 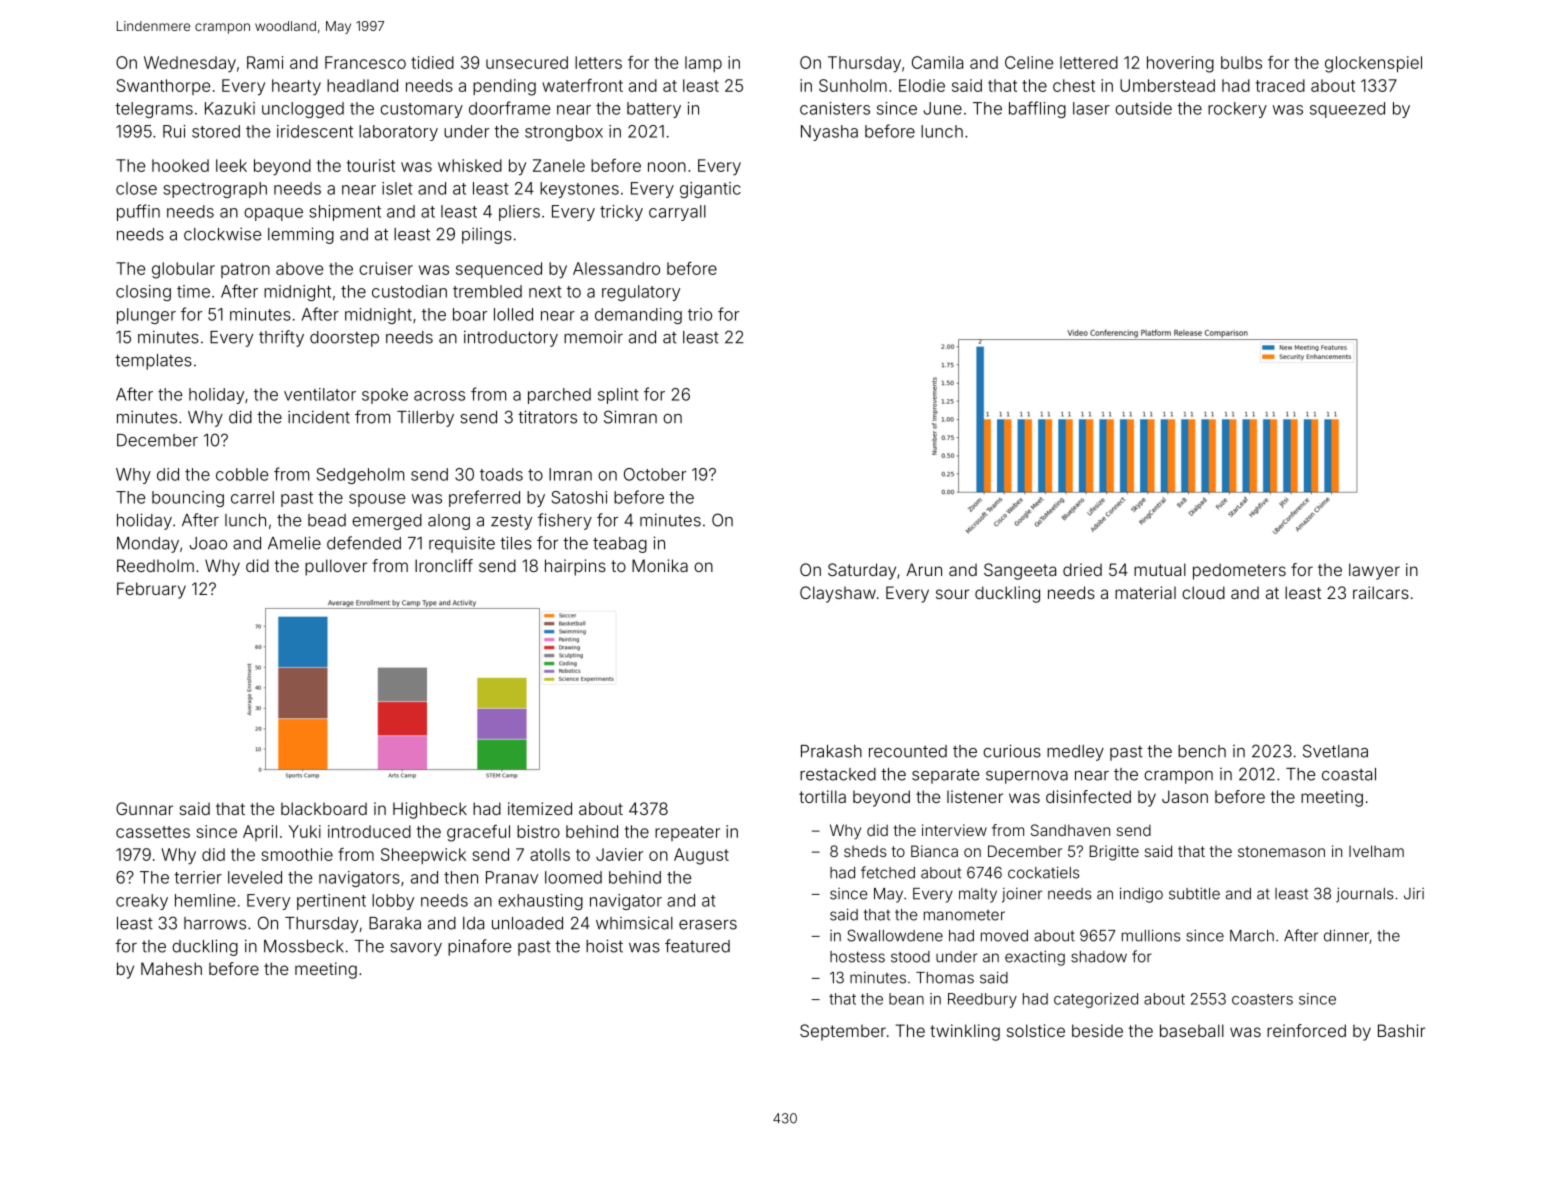 I want to click on pullover, so click(x=336, y=567).
